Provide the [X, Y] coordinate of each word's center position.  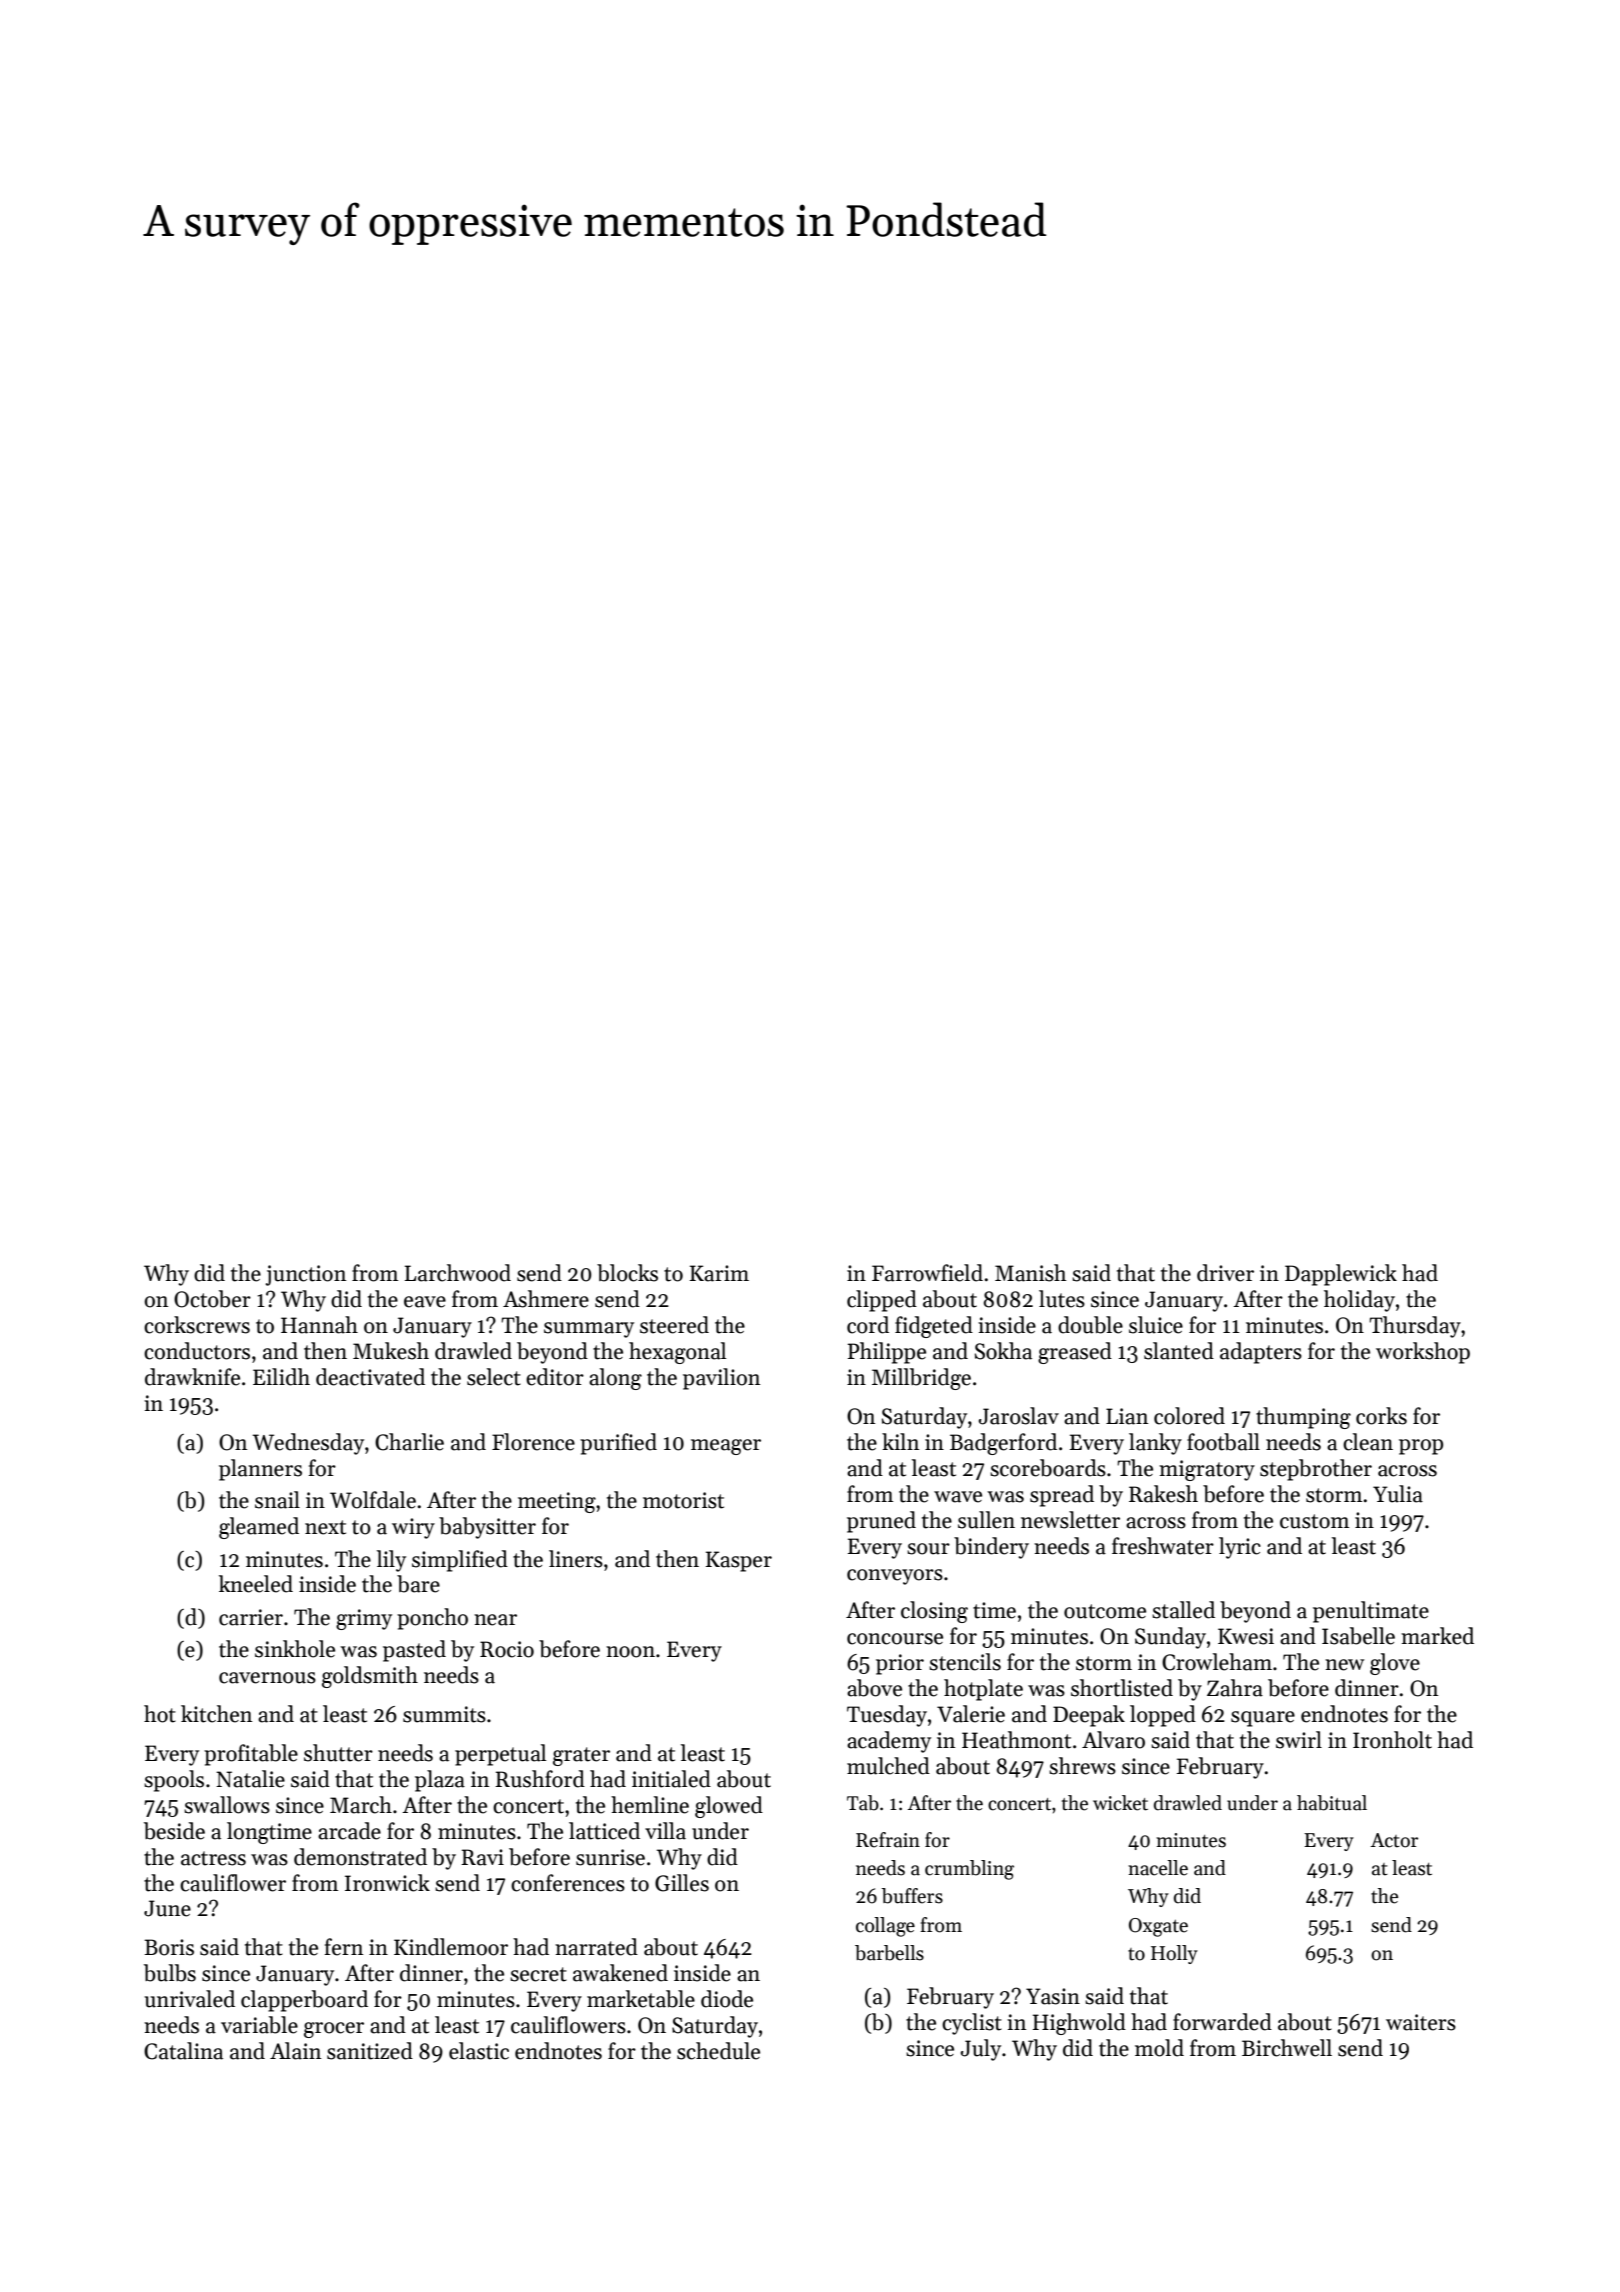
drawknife [192, 1377]
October [212, 1299]
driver [1225, 1273]
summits [444, 1714]
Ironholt [1392, 1740]
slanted [1179, 1351]
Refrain [888, 1840]
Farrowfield [927, 1273]
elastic [479, 2051]
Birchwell [1287, 2048]
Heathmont [1016, 1740]
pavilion [721, 1379]
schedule [718, 2051]
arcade [349, 1831]
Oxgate [1158, 1927]
